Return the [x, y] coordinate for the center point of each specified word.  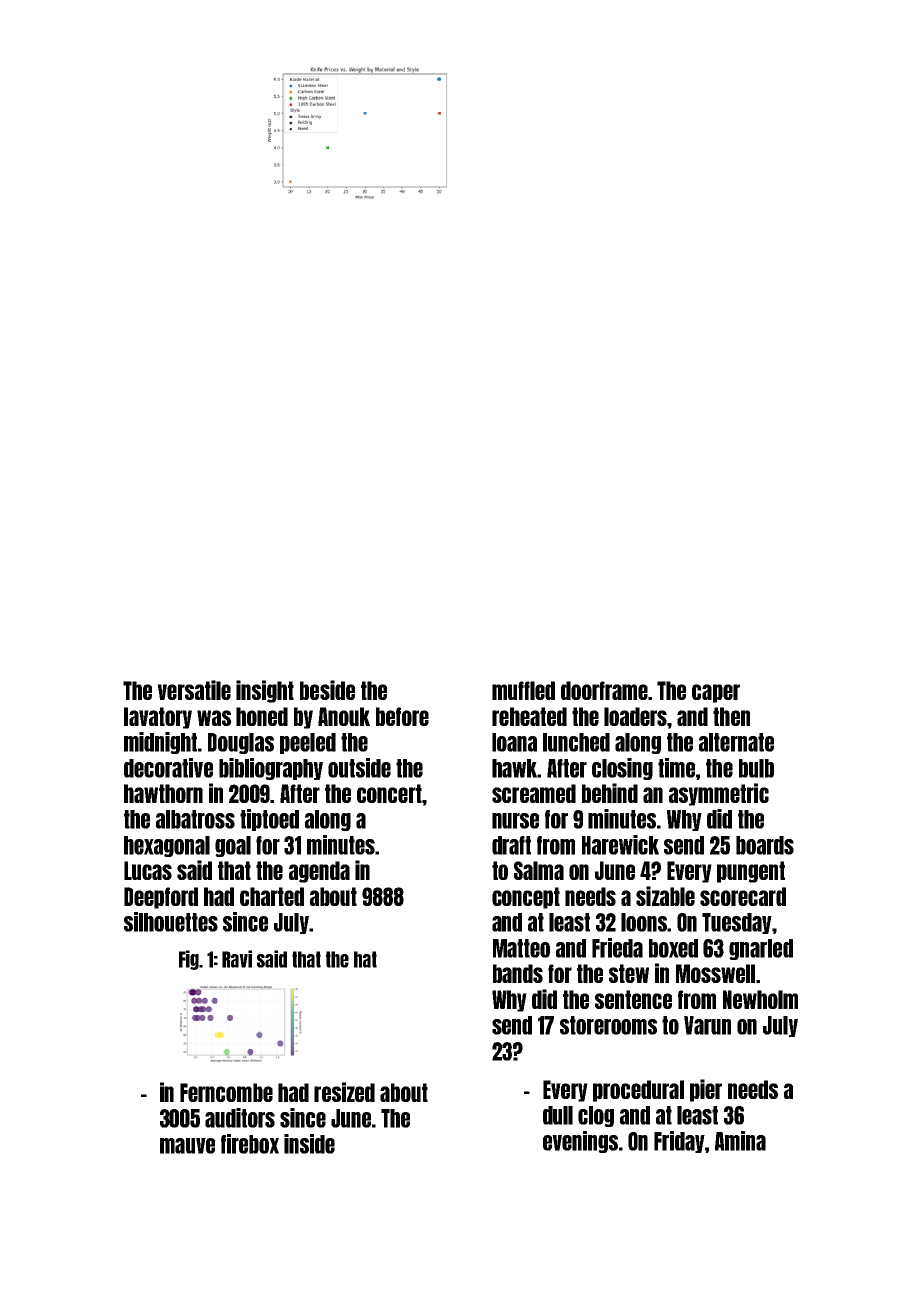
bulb [756, 768]
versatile [194, 690]
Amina [740, 1141]
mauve [187, 1146]
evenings [580, 1142]
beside [327, 690]
